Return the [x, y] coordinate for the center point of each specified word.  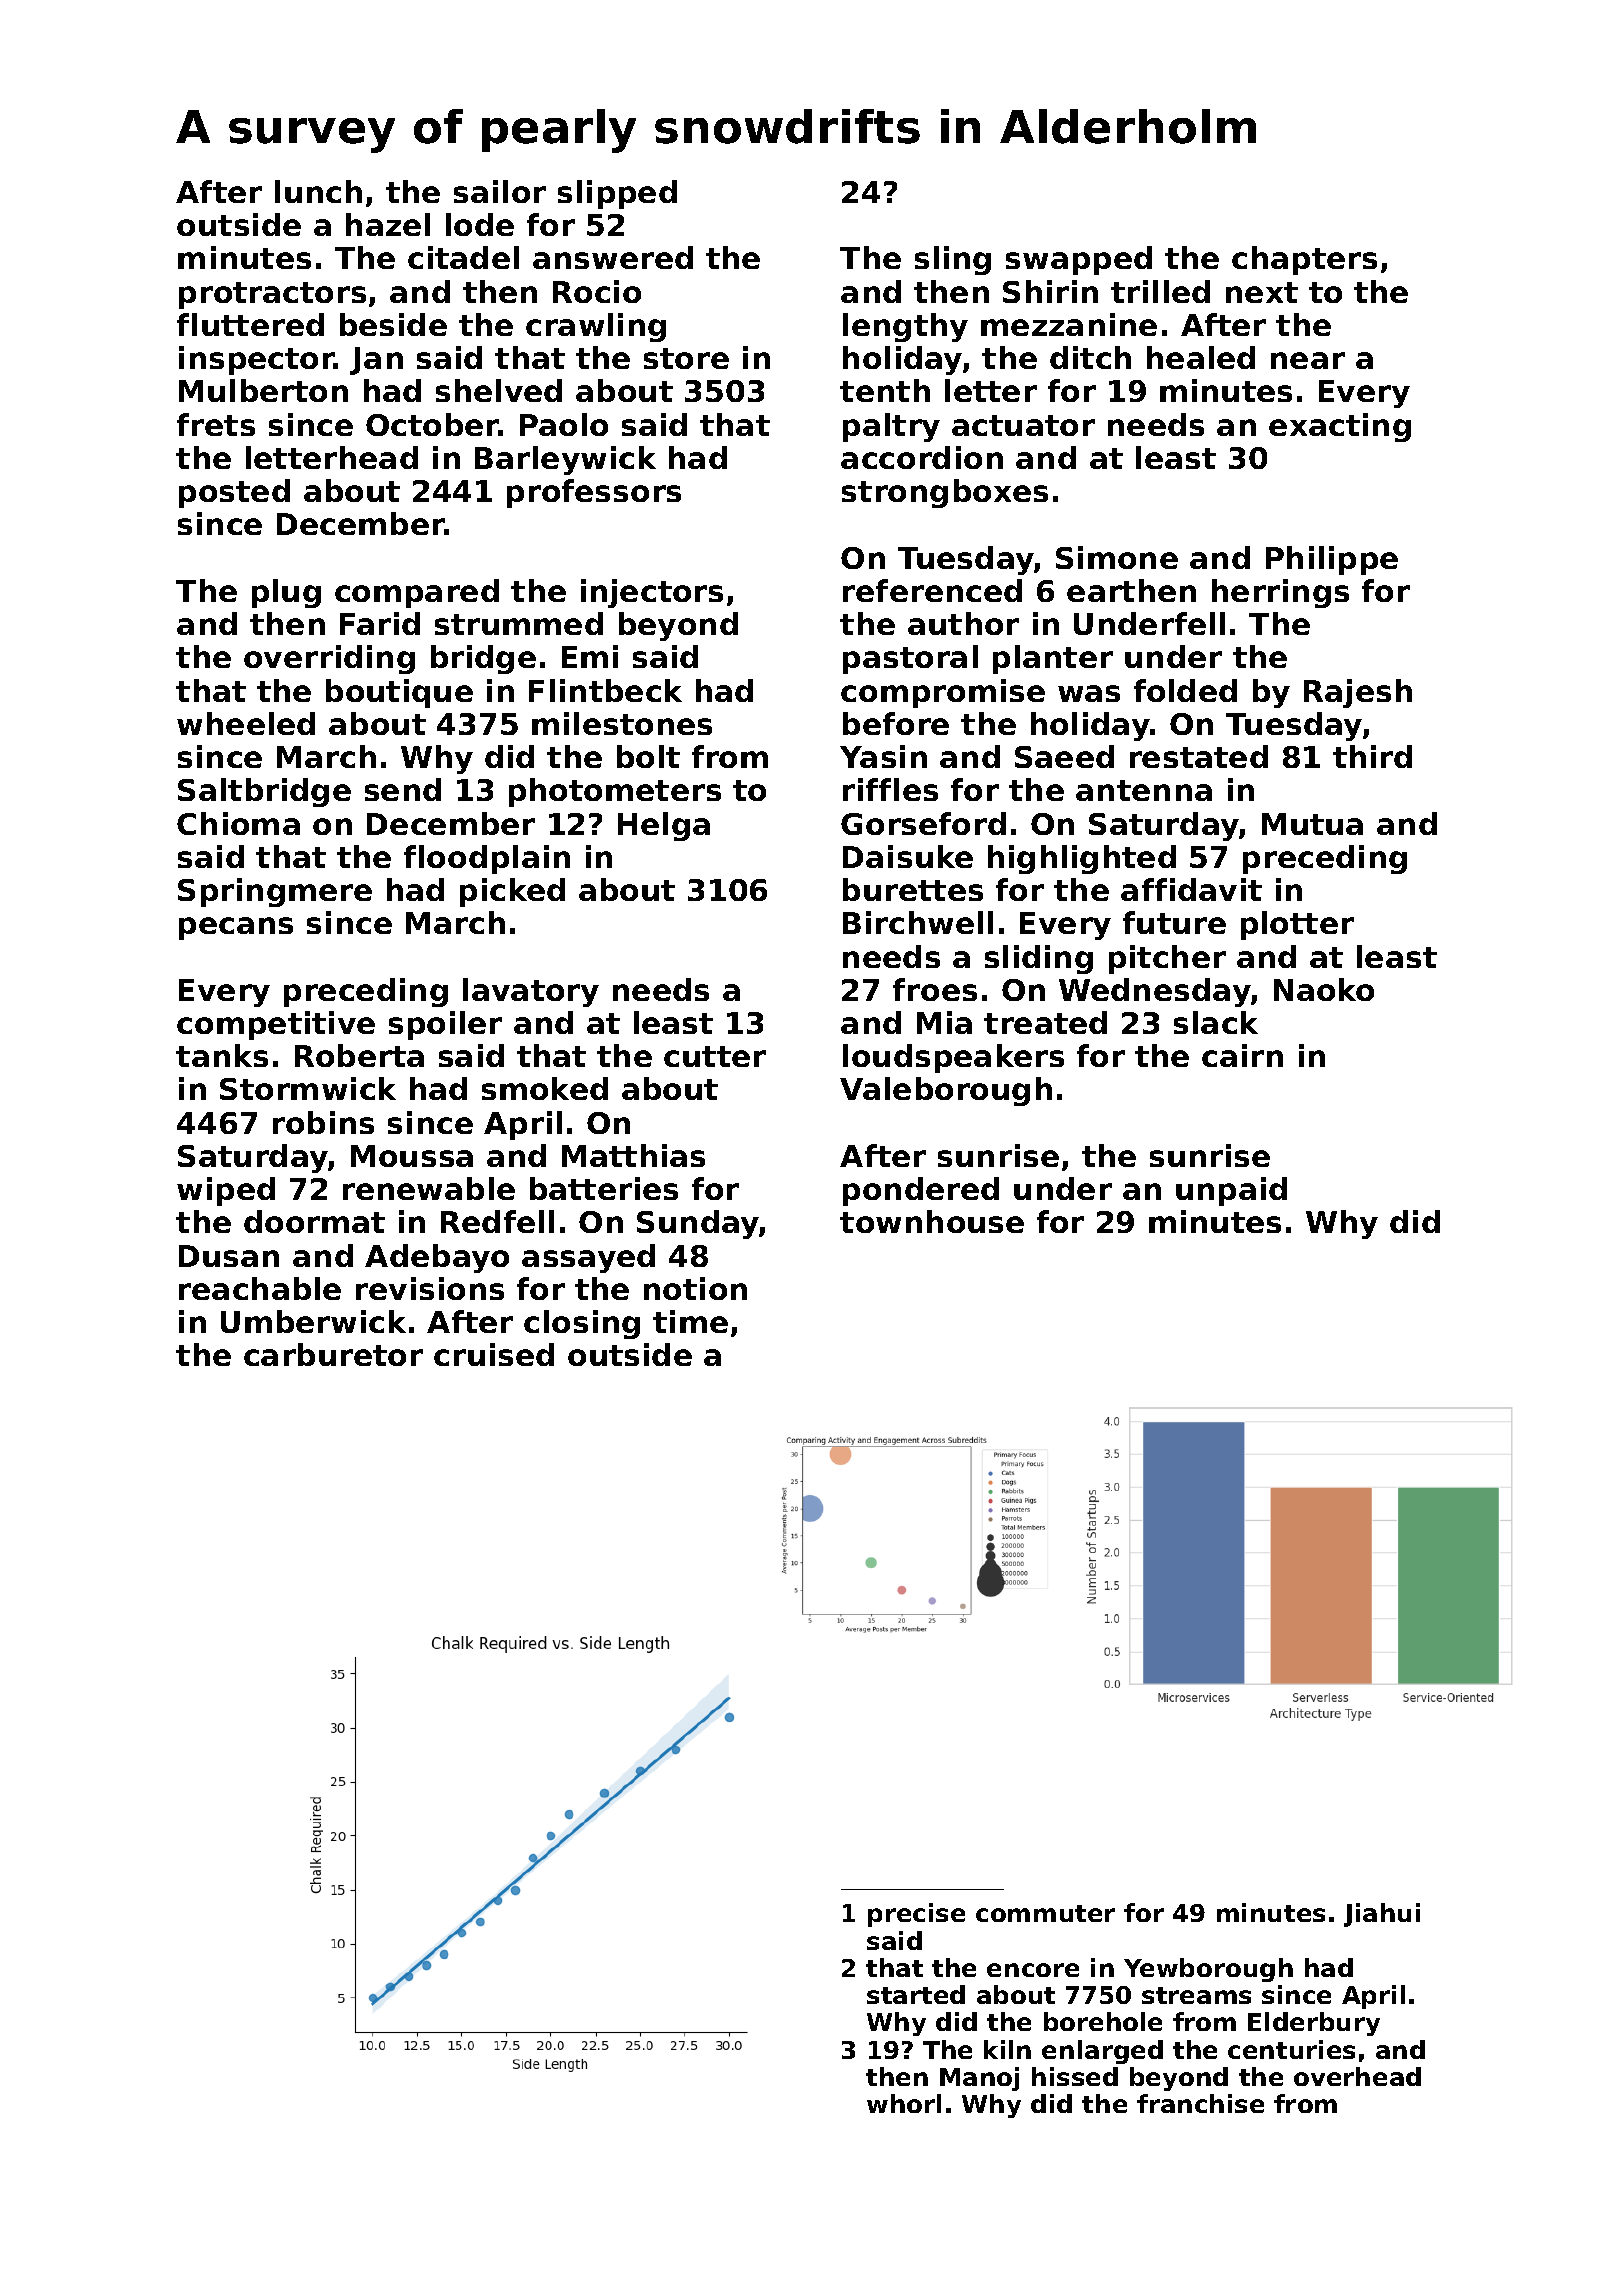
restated [1199, 756]
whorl [904, 2103]
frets [216, 424]
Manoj [979, 2079]
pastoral [910, 659]
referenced [932, 590]
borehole [1103, 2021]
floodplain [487, 859]
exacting [1340, 427]
